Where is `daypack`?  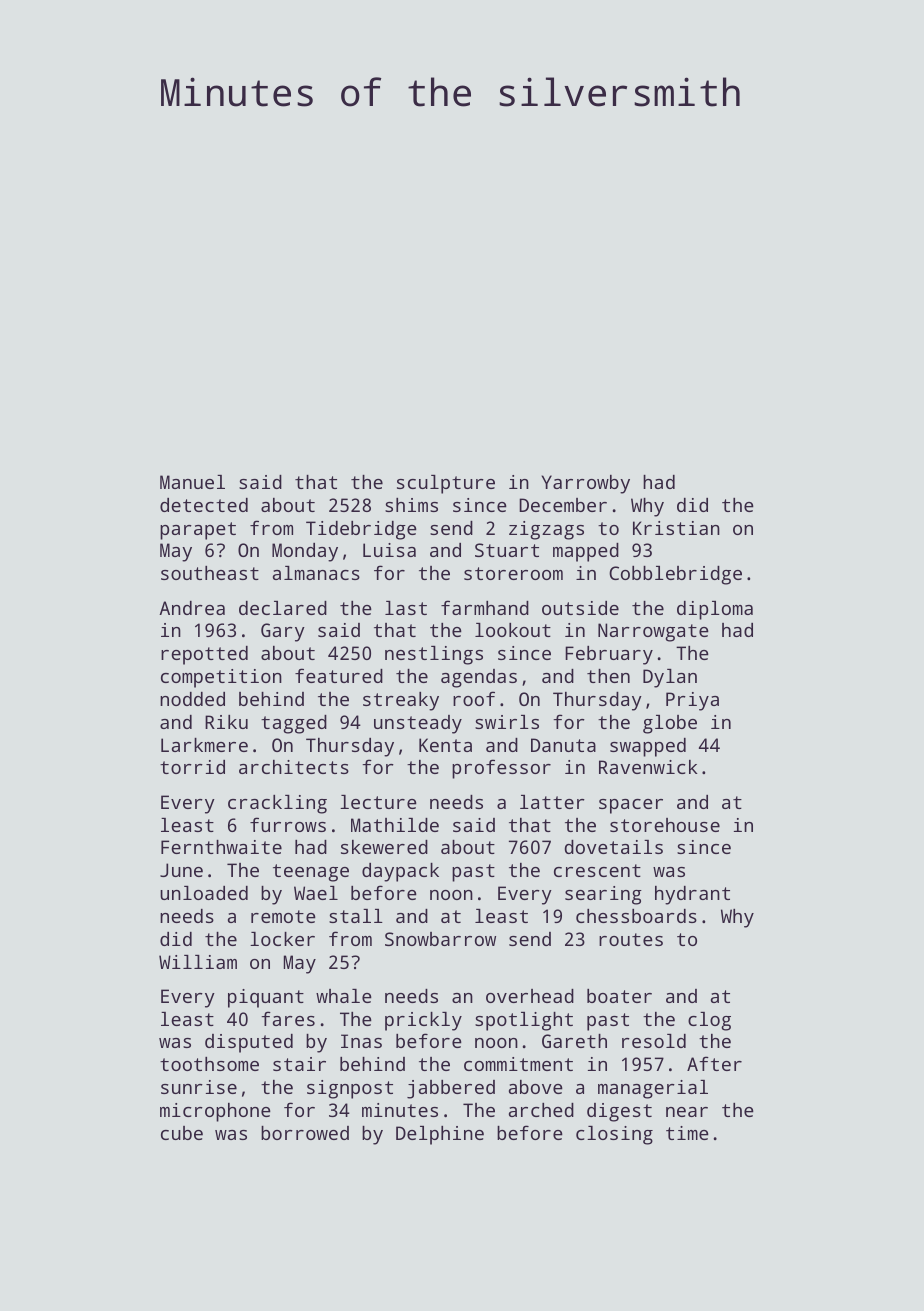
daypack is located at coordinates (400, 872).
